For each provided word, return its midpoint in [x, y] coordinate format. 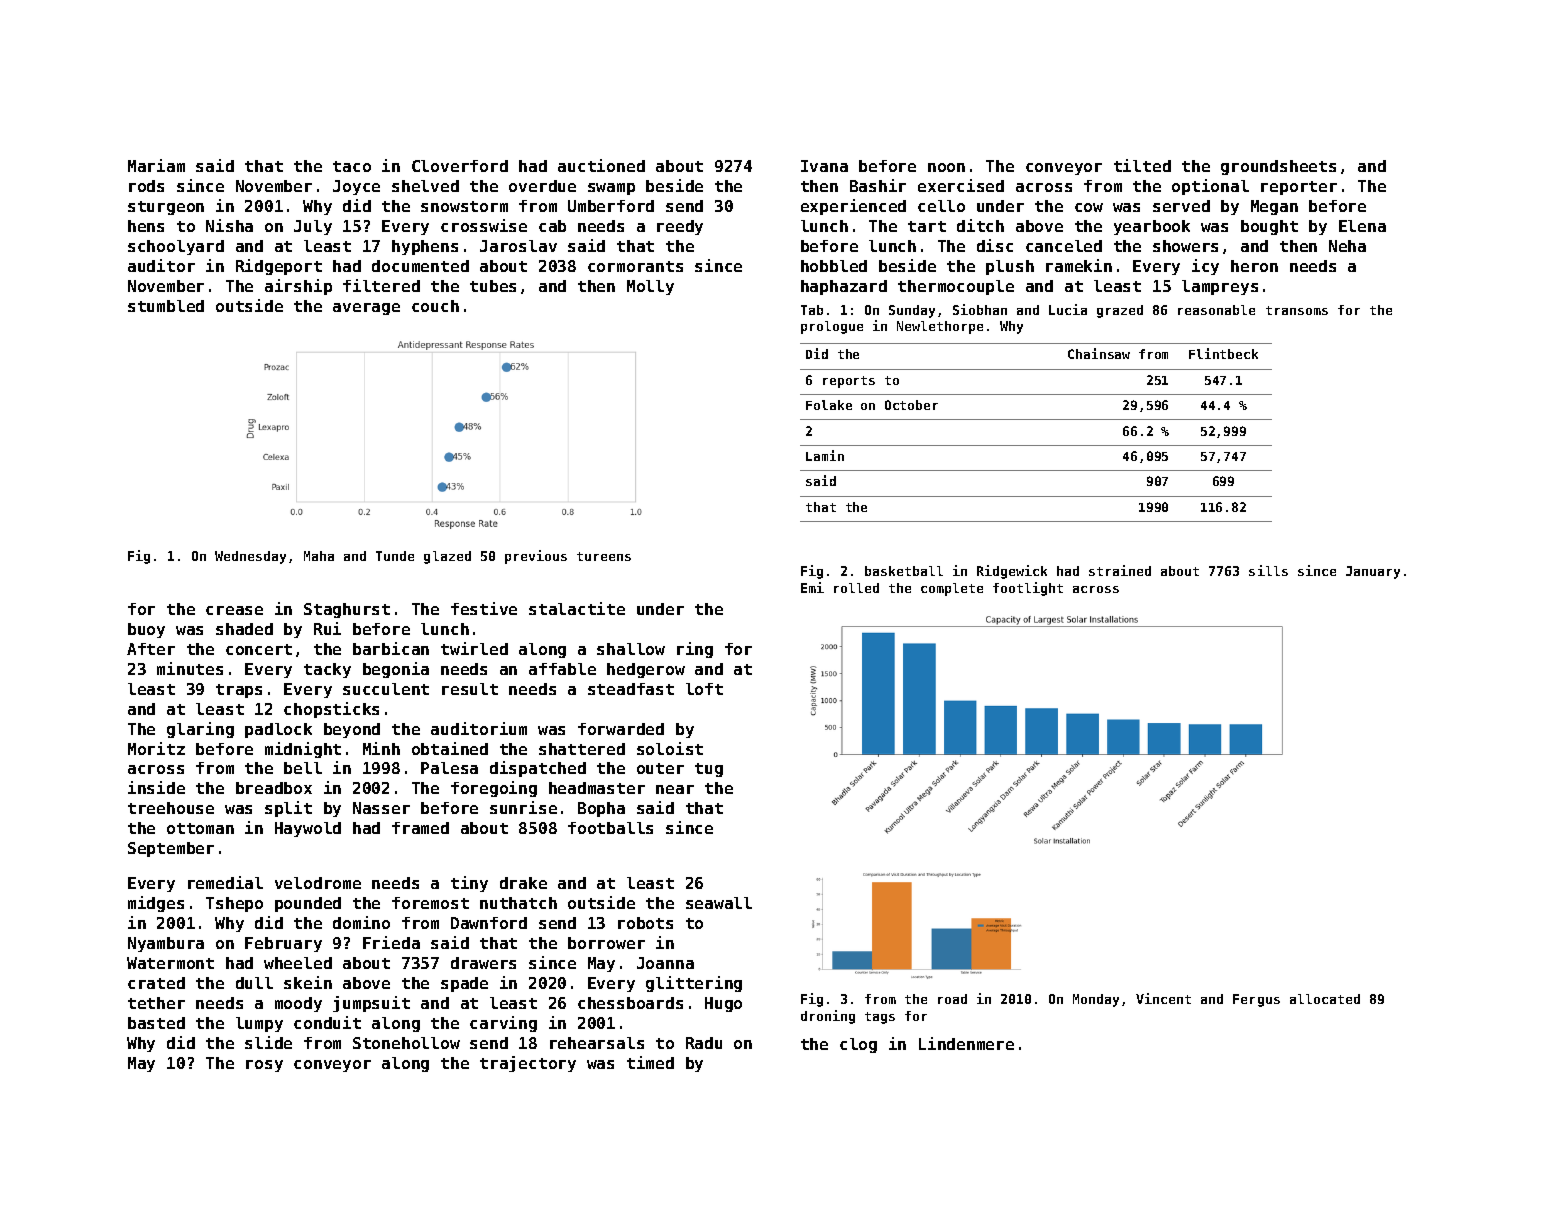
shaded [244, 629]
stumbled [166, 306]
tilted [1142, 165]
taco [352, 166]
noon [946, 167]
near [675, 789]
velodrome [318, 883]
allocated [1325, 999]
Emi [812, 587]
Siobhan [980, 309]
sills [1268, 570]
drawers [483, 963]
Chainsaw [1099, 353]
